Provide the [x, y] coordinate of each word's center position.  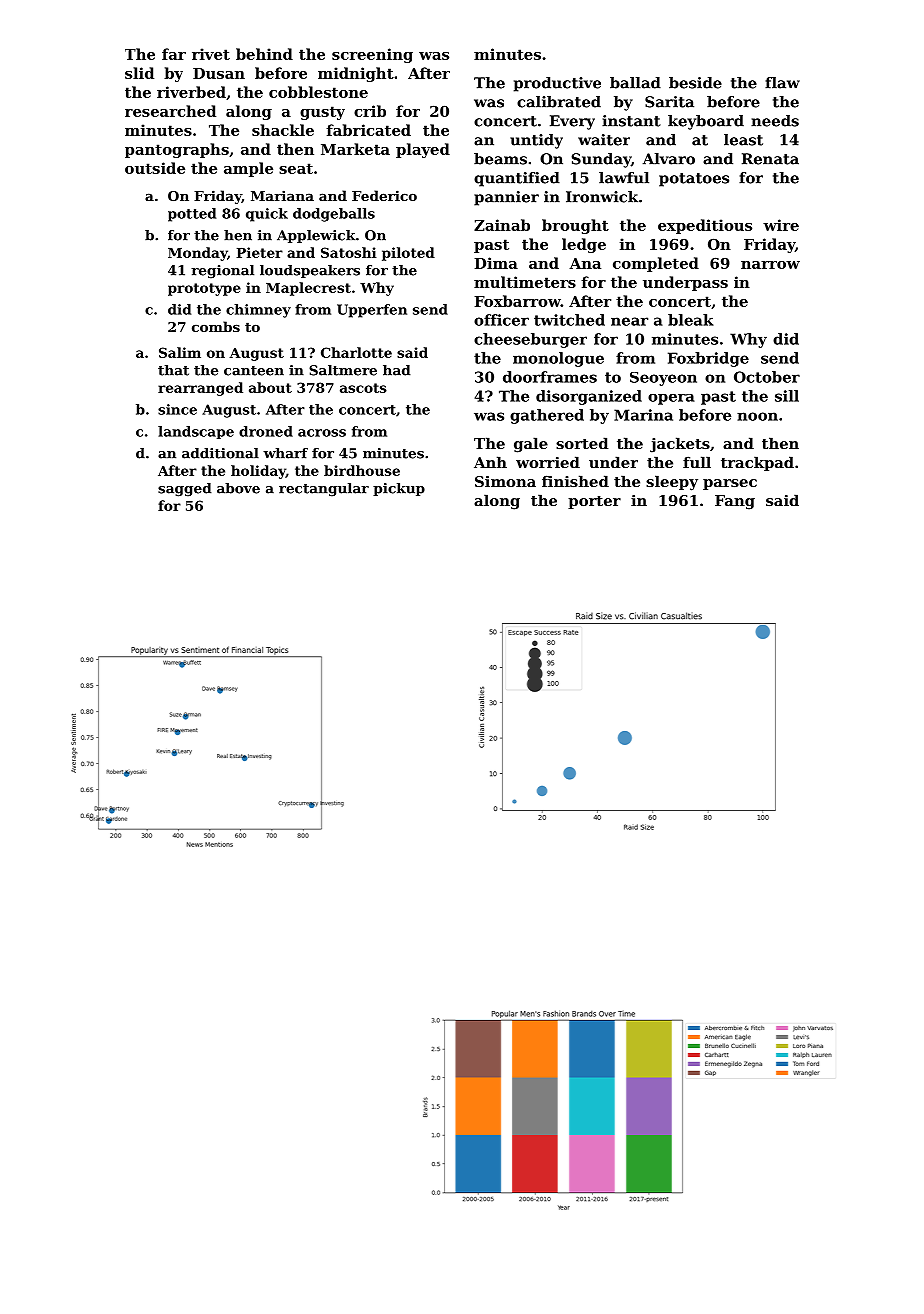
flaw [782, 83]
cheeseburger [530, 340]
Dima [496, 263]
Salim [180, 352]
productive [557, 84]
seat [296, 168]
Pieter [259, 252]
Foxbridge [708, 359]
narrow [770, 265]
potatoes [694, 180]
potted [192, 215]
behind [264, 54]
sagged [185, 490]
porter [594, 502]
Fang [735, 502]
